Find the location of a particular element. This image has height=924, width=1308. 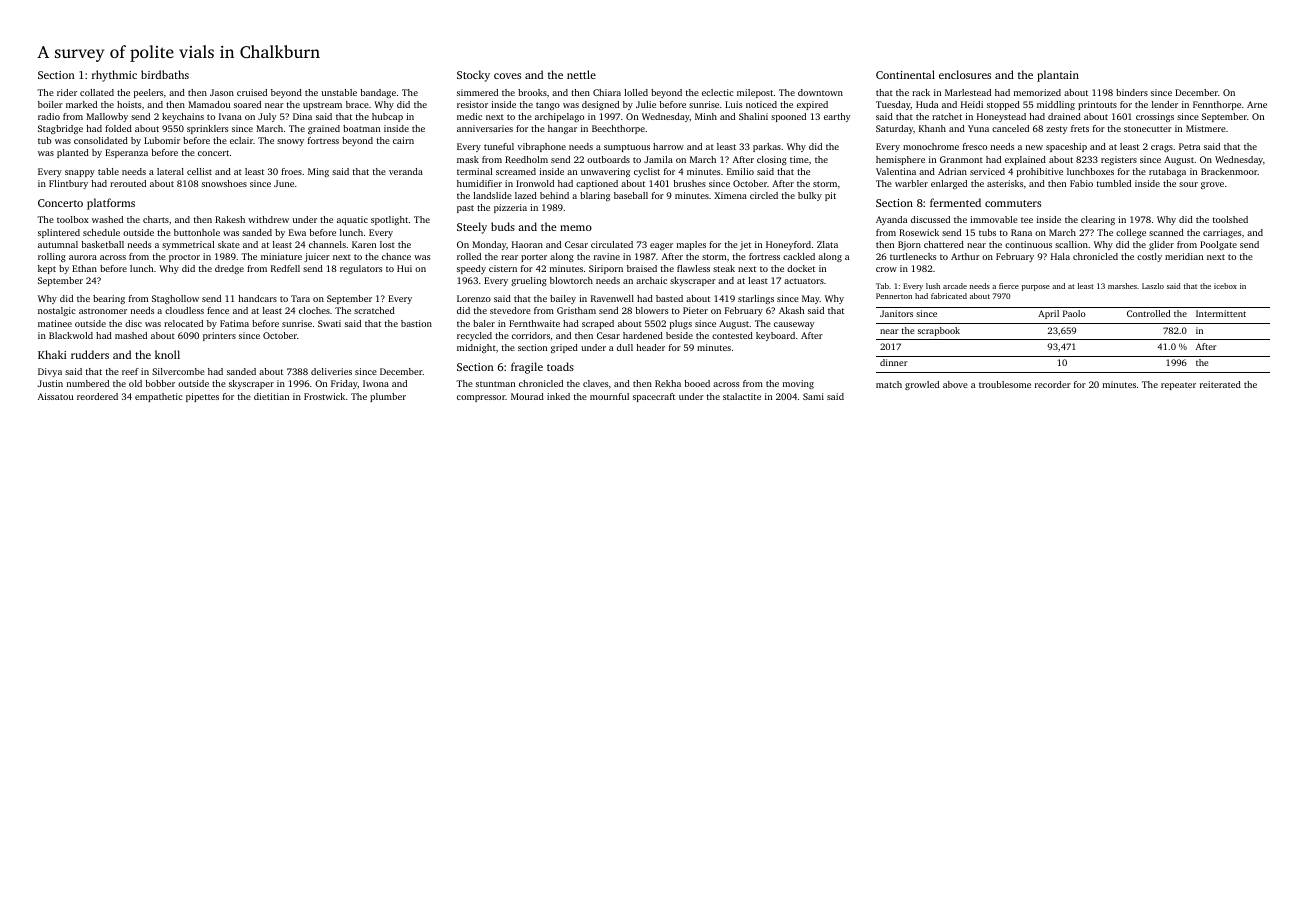

enclosures is located at coordinates (965, 74).
